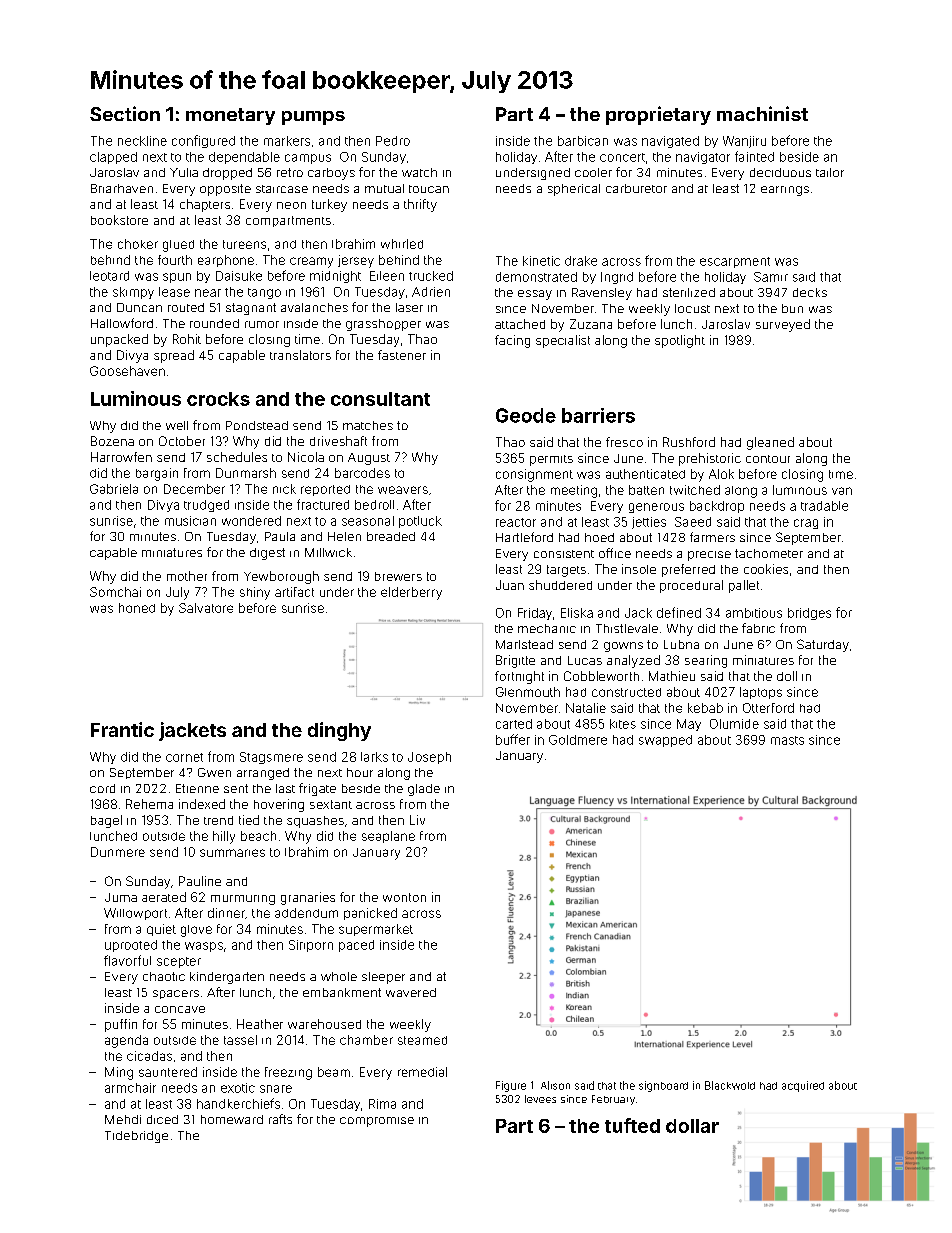 The width and height of the screenshot is (952, 1233). I want to click on spread, so click(174, 356).
